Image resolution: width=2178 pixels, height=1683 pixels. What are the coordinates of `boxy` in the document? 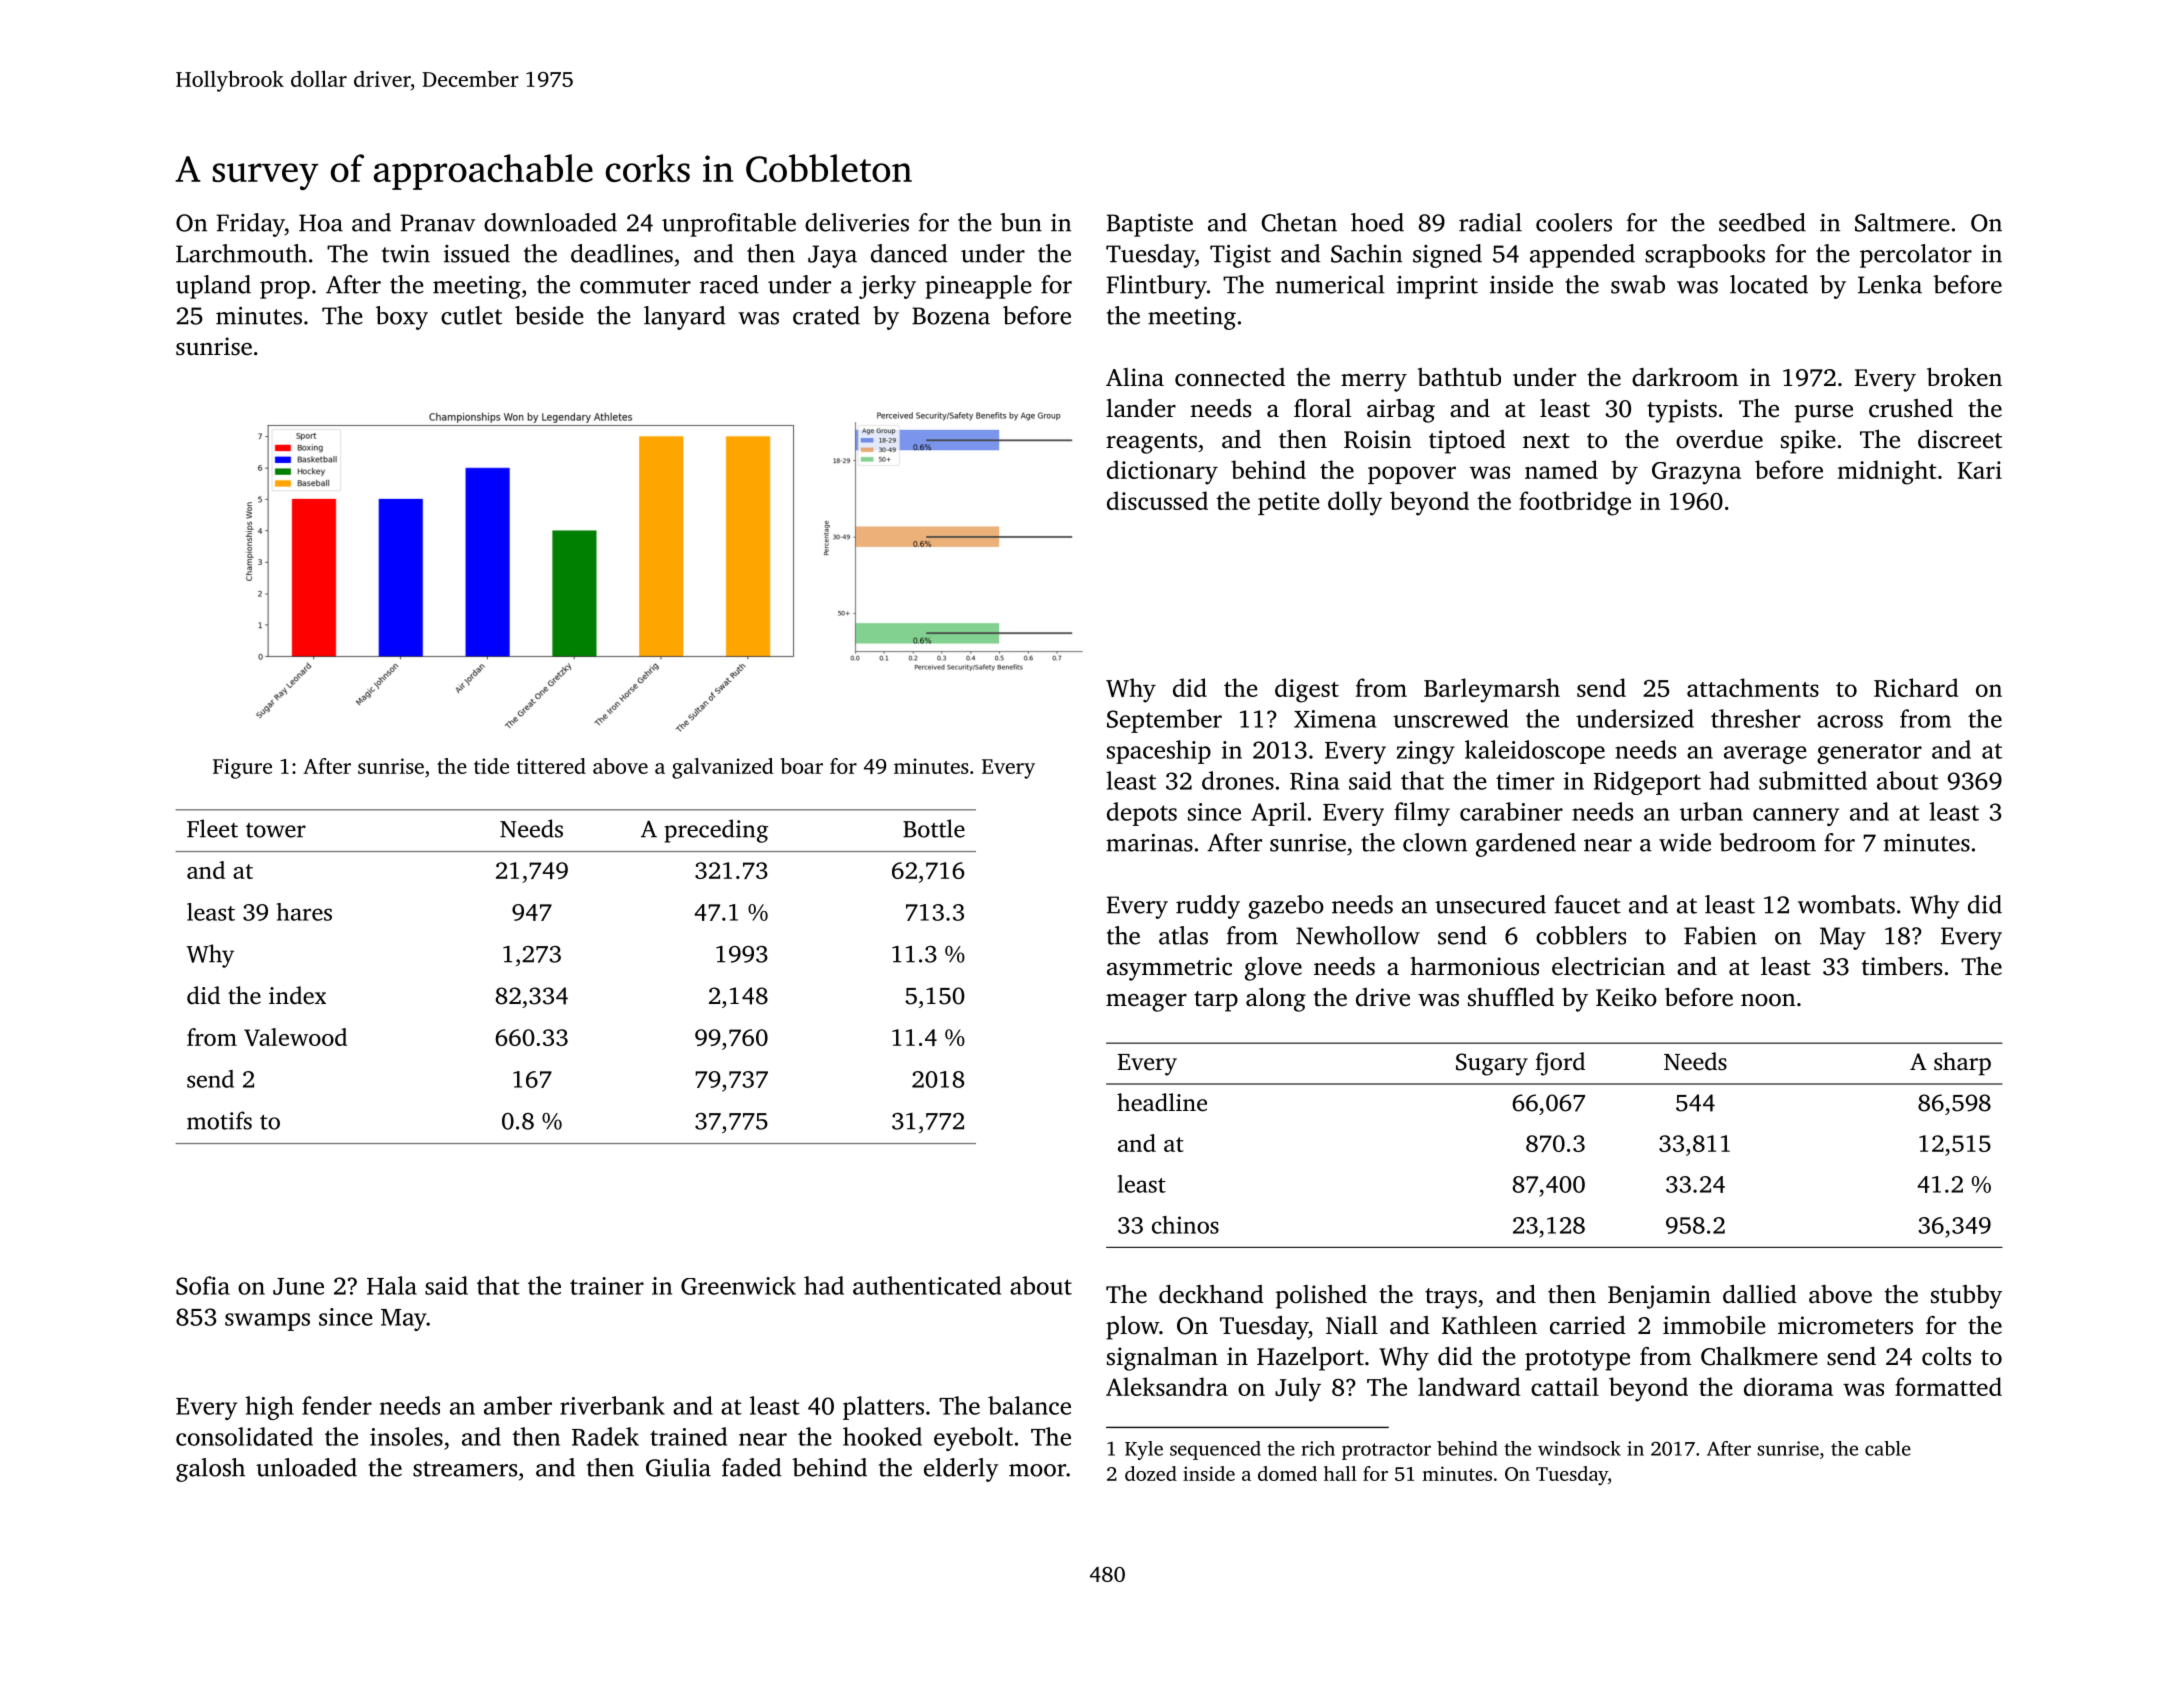 It's located at (402, 318).
